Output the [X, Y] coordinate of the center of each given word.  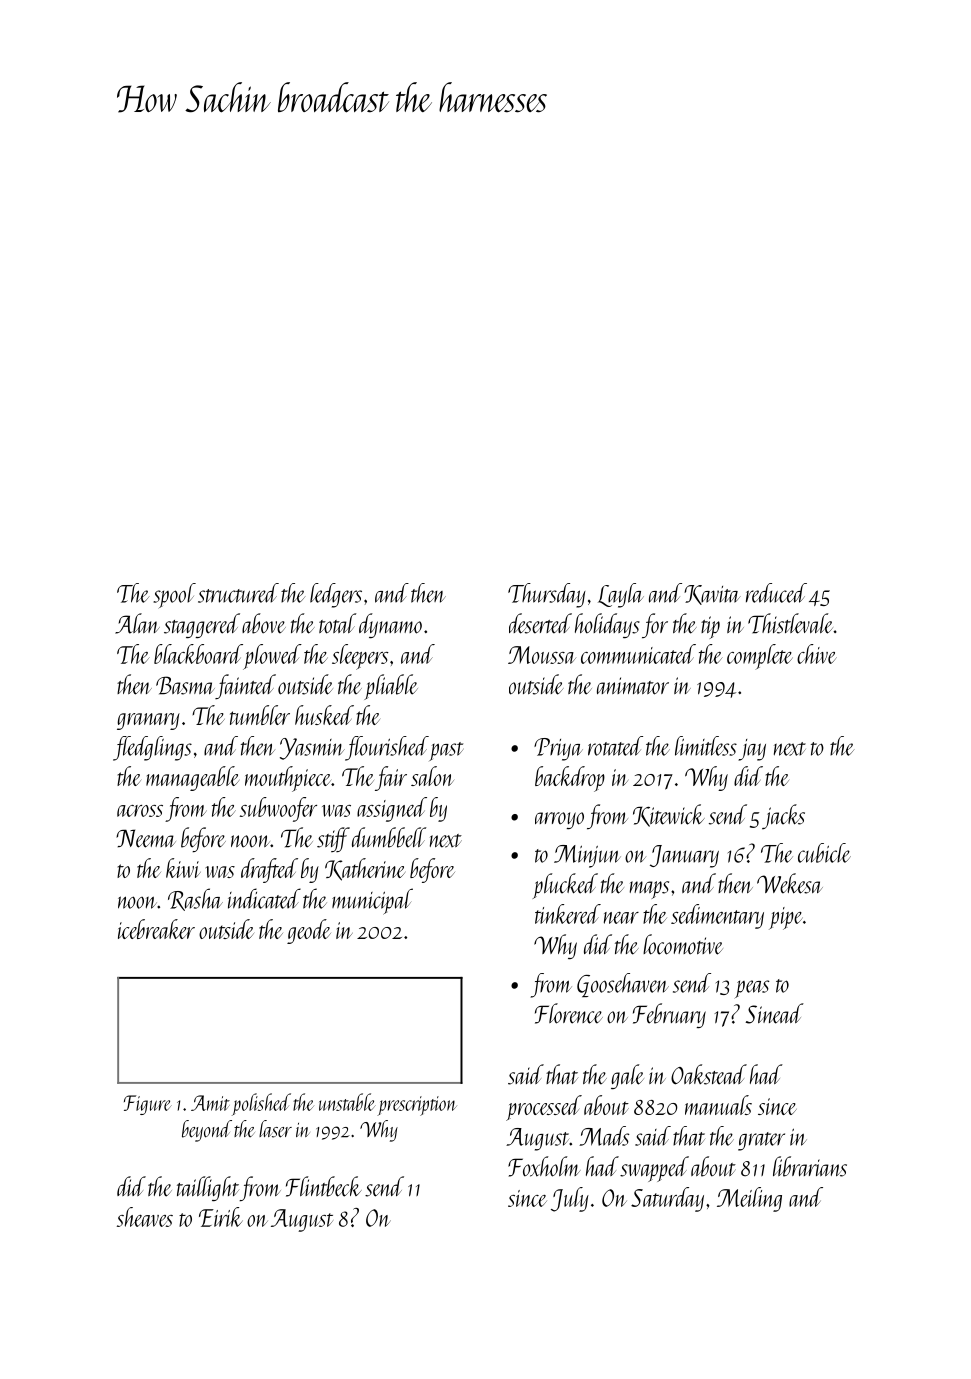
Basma [185, 685]
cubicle [824, 853]
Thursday [547, 595]
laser [275, 1129]
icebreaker [156, 929]
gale [627, 1076]
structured [238, 593]
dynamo [390, 625]
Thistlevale [790, 623]
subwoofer [278, 809]
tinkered [568, 914]
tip [710, 627]
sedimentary [717, 916]
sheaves [145, 1217]
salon [432, 776]
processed [544, 1108]
